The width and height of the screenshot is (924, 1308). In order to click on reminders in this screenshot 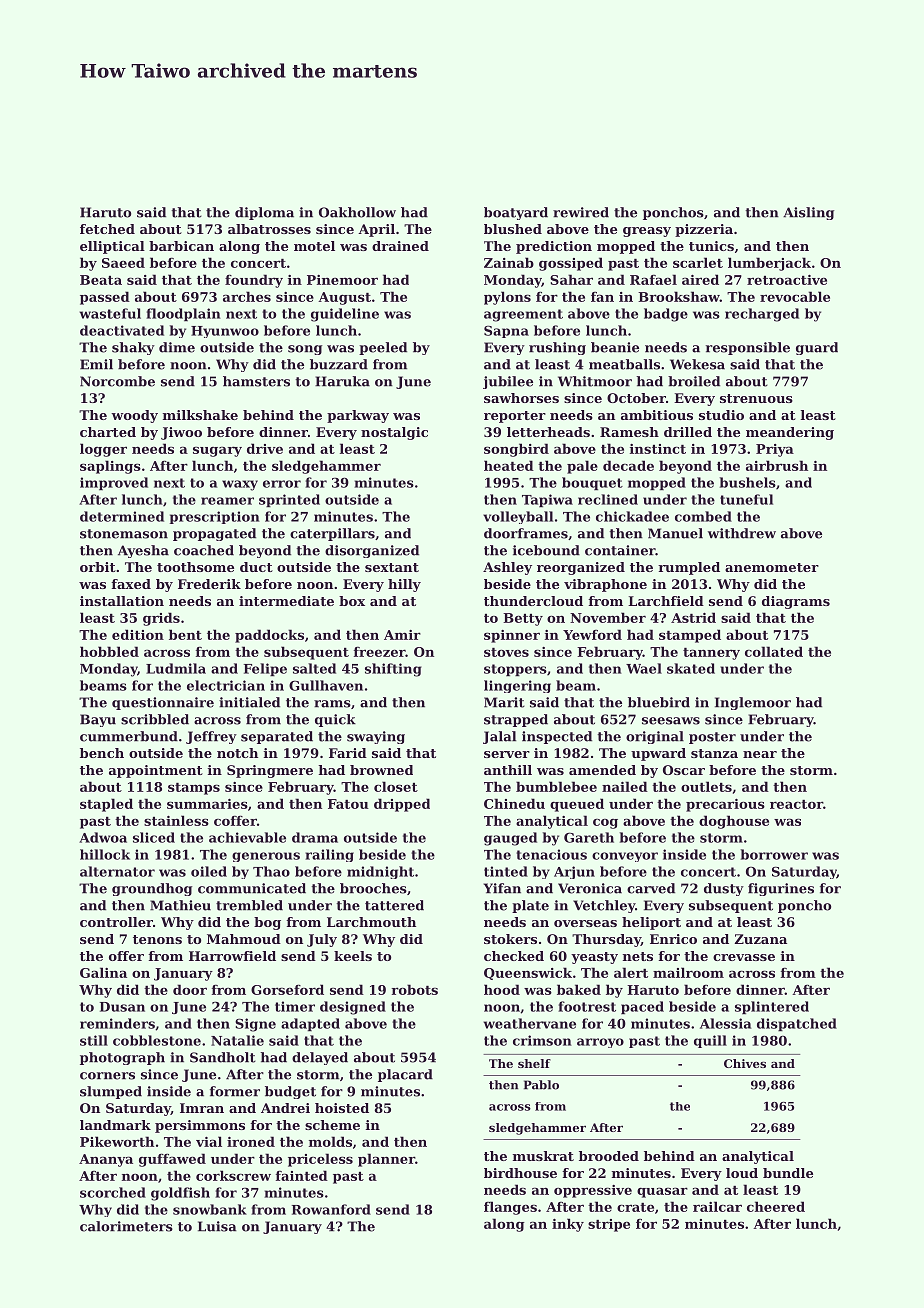, I will do `click(117, 1023)`.
